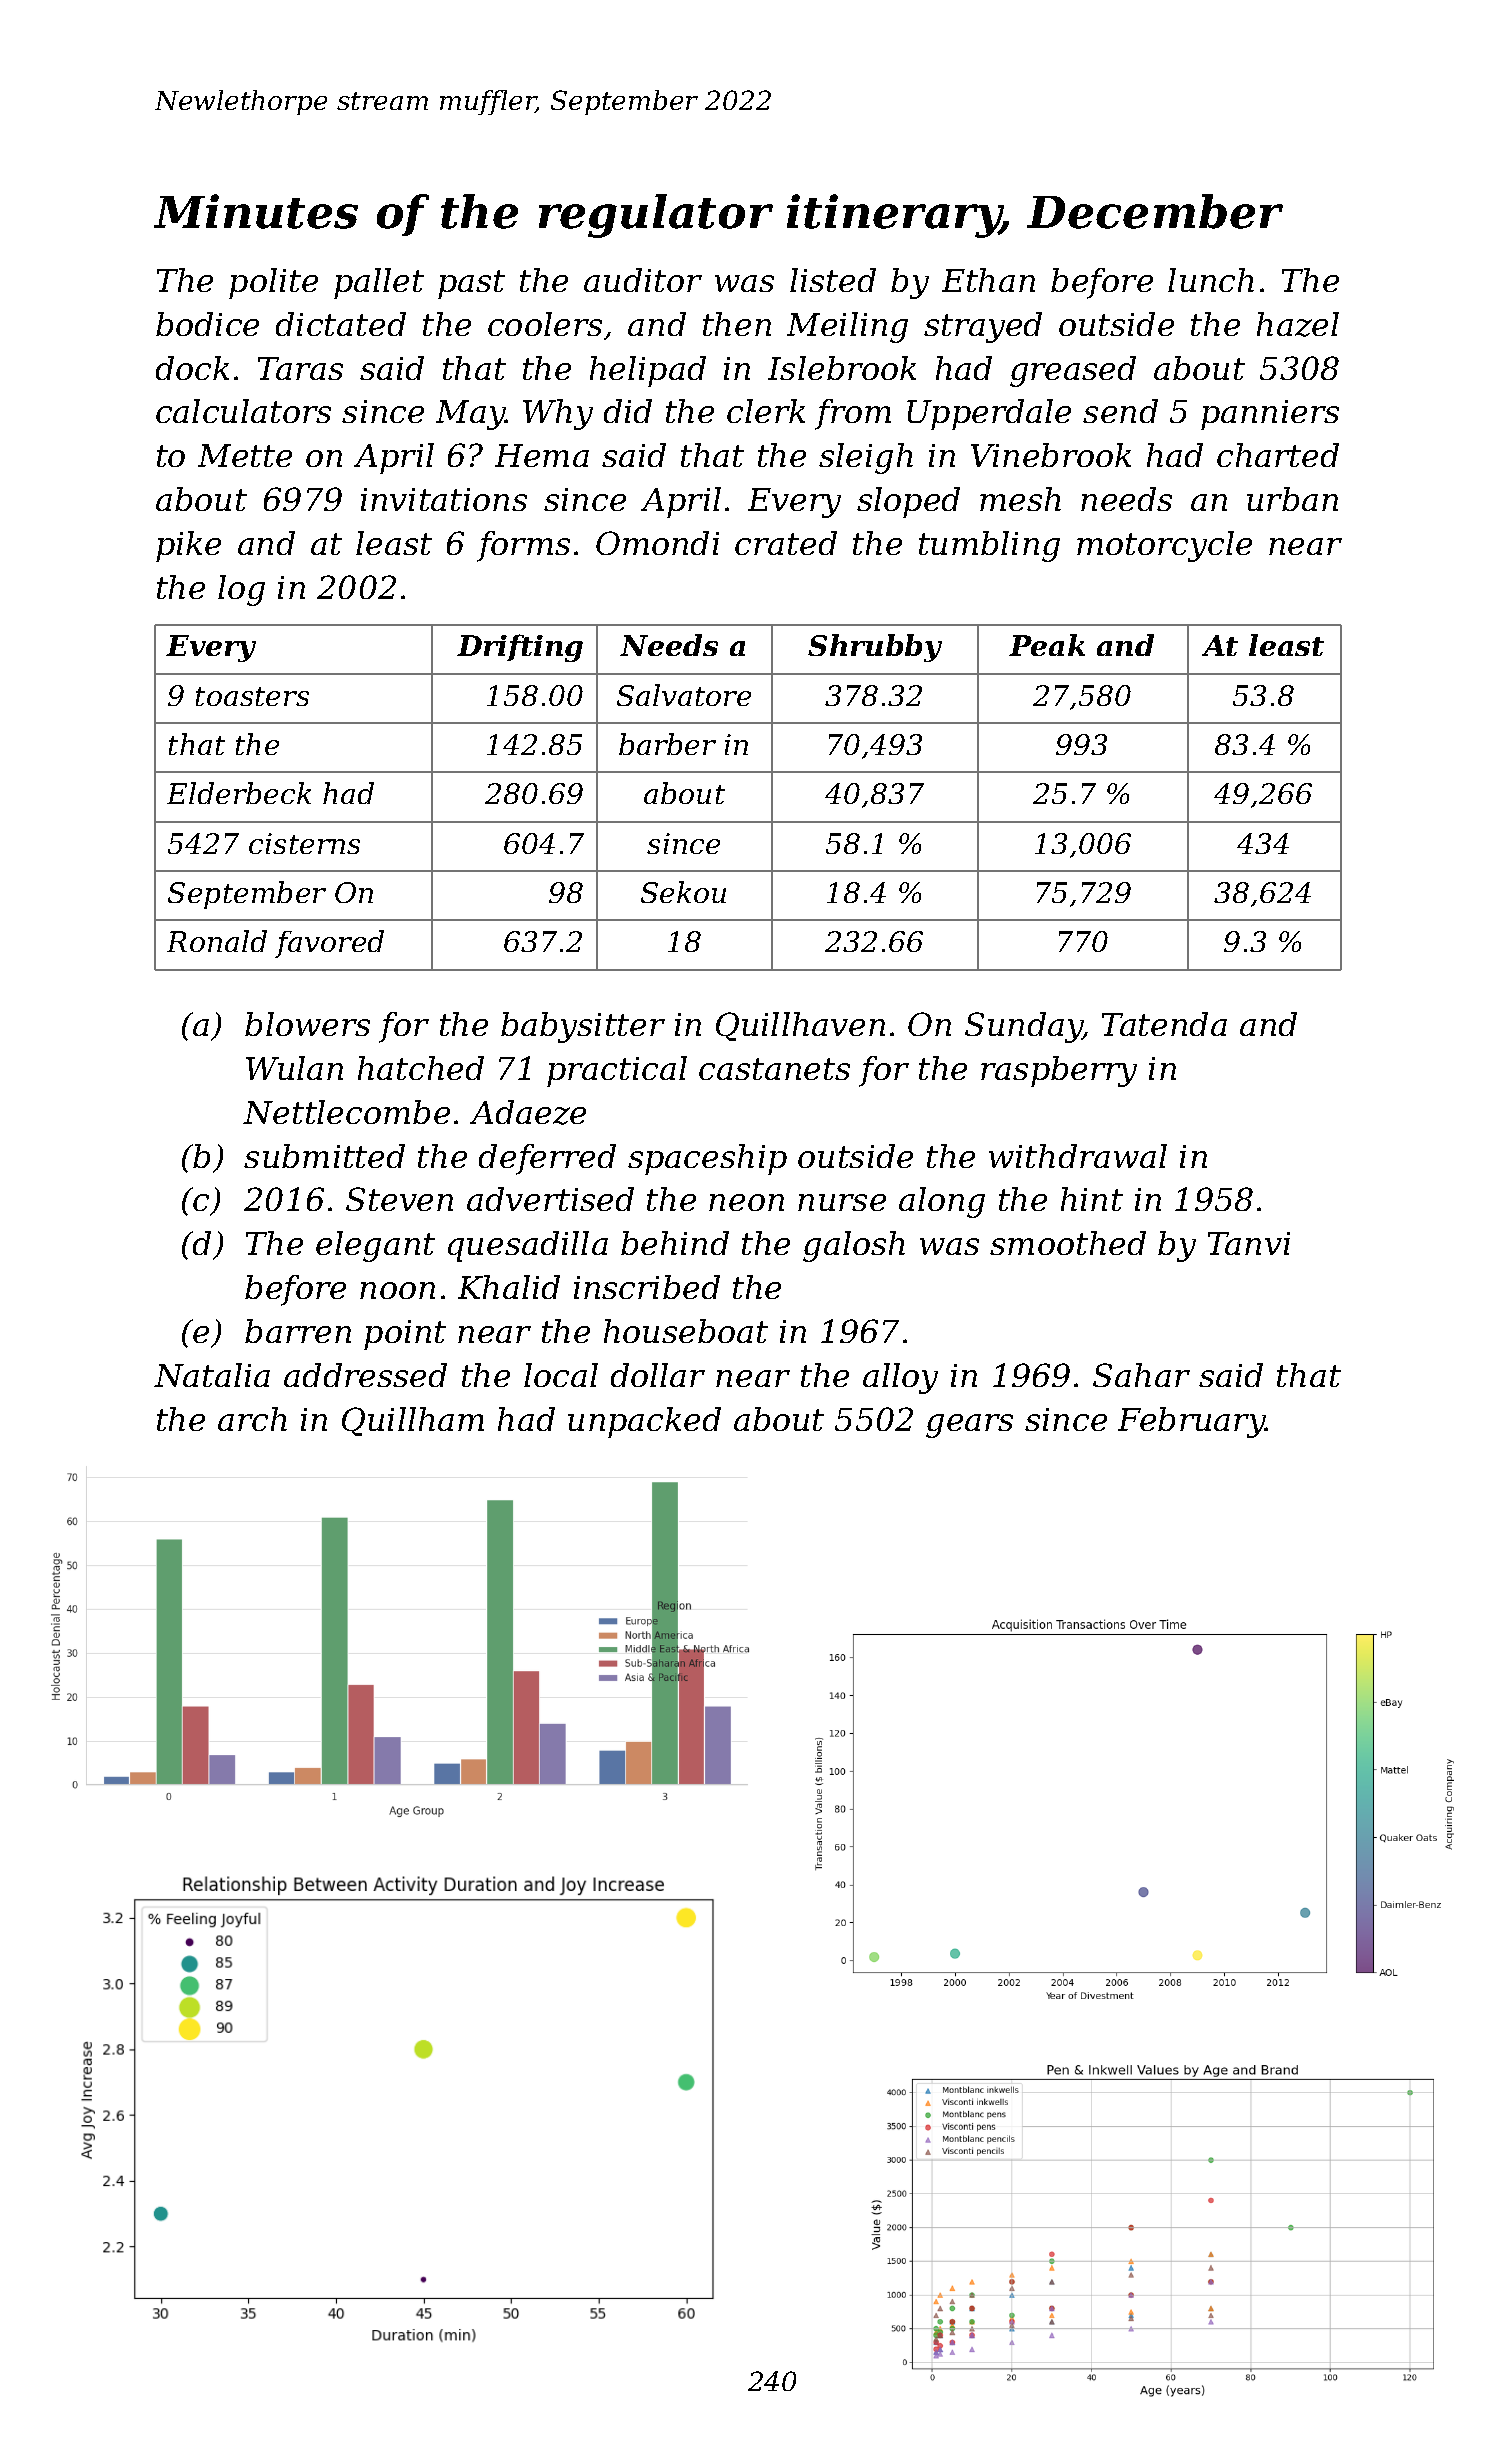  What do you see at coordinates (1092, 1199) in the document?
I see `hint` at bounding box center [1092, 1199].
